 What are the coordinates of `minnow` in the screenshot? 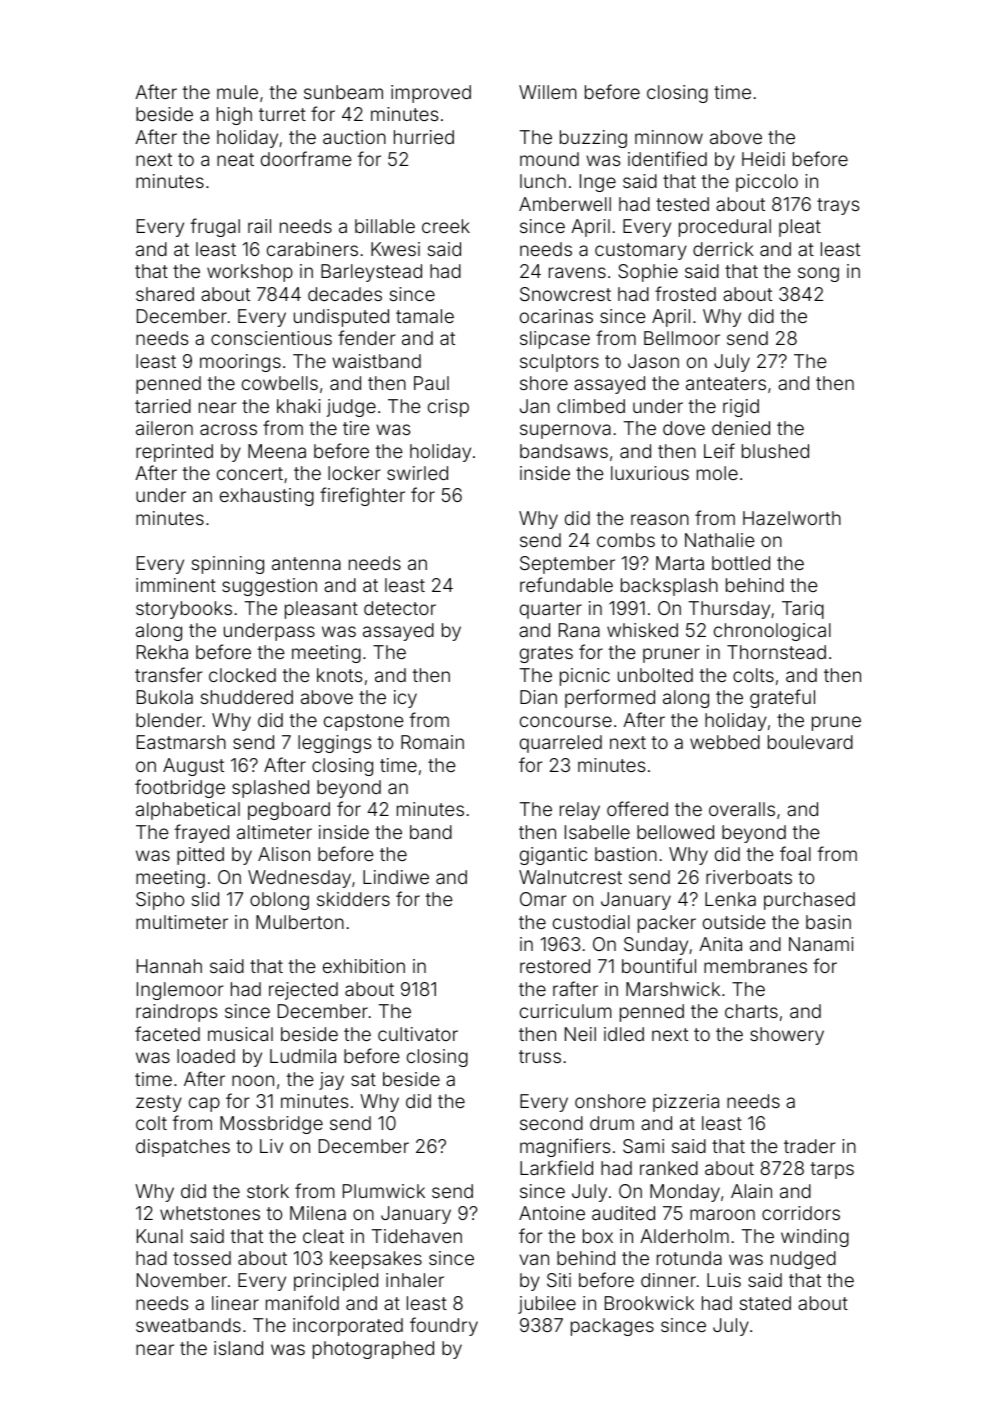 It's located at (669, 137).
